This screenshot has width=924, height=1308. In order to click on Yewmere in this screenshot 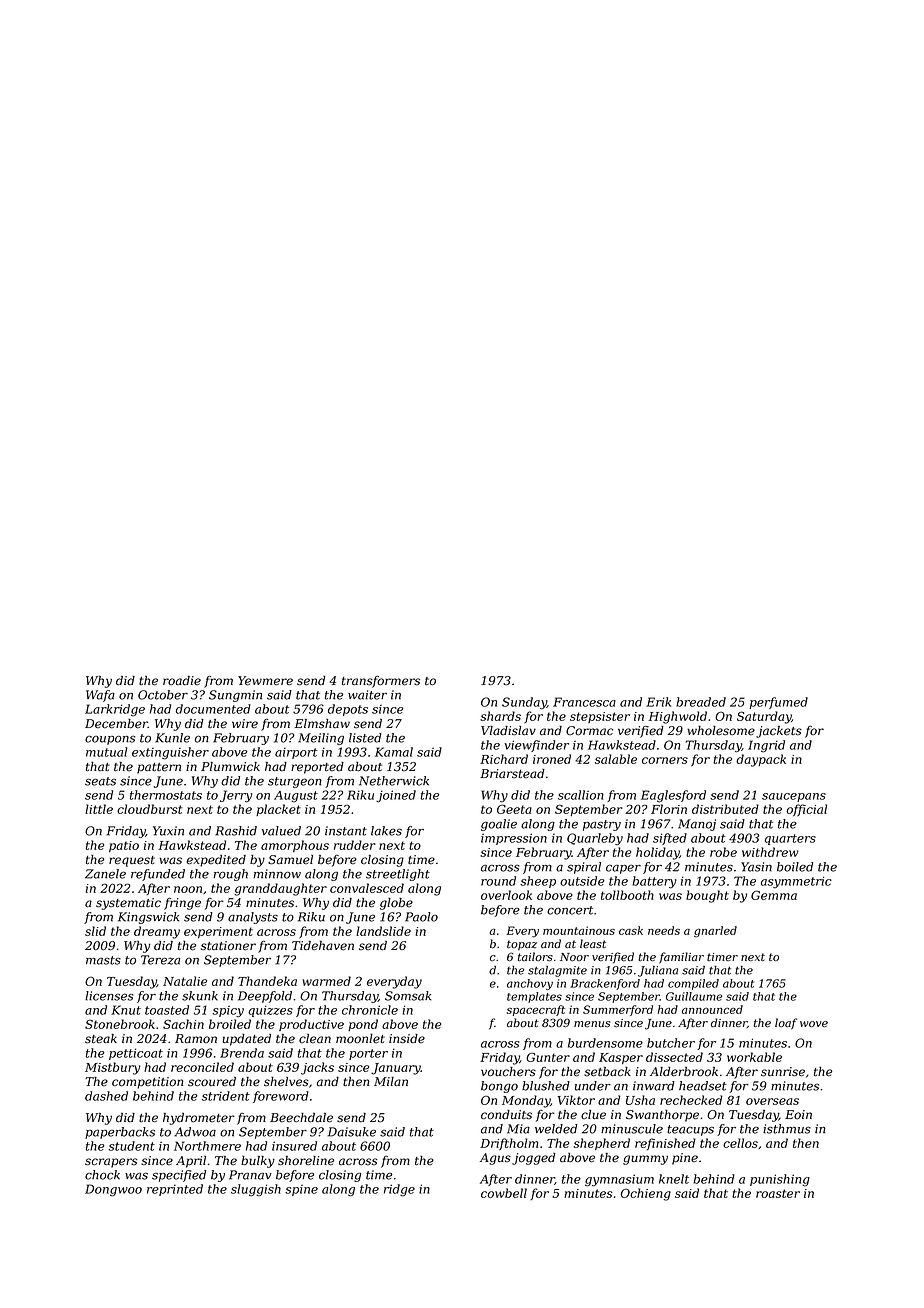, I will do `click(265, 681)`.
